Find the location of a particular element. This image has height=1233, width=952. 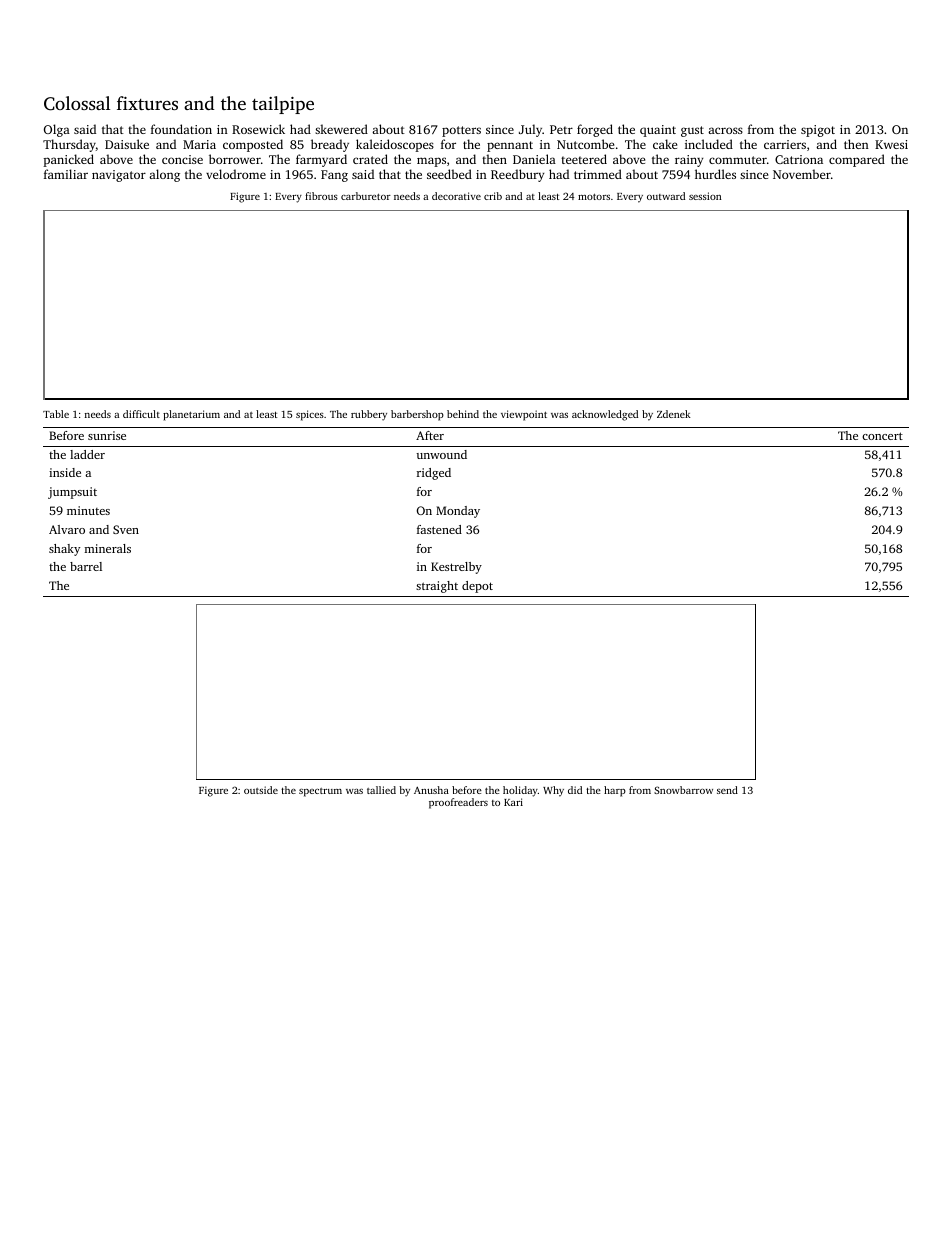

send is located at coordinates (727, 790).
